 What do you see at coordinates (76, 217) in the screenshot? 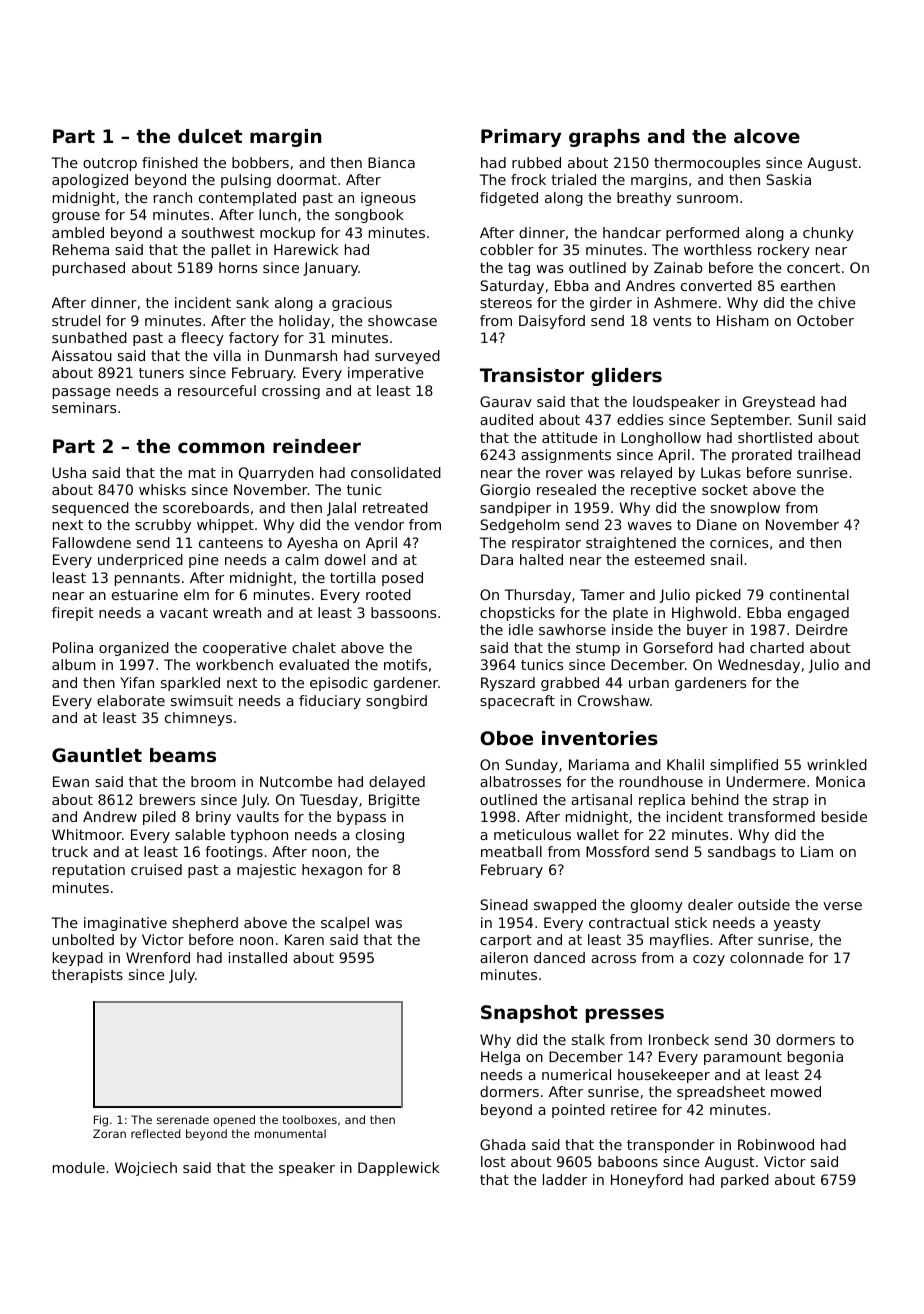
I see `grouse` at bounding box center [76, 217].
